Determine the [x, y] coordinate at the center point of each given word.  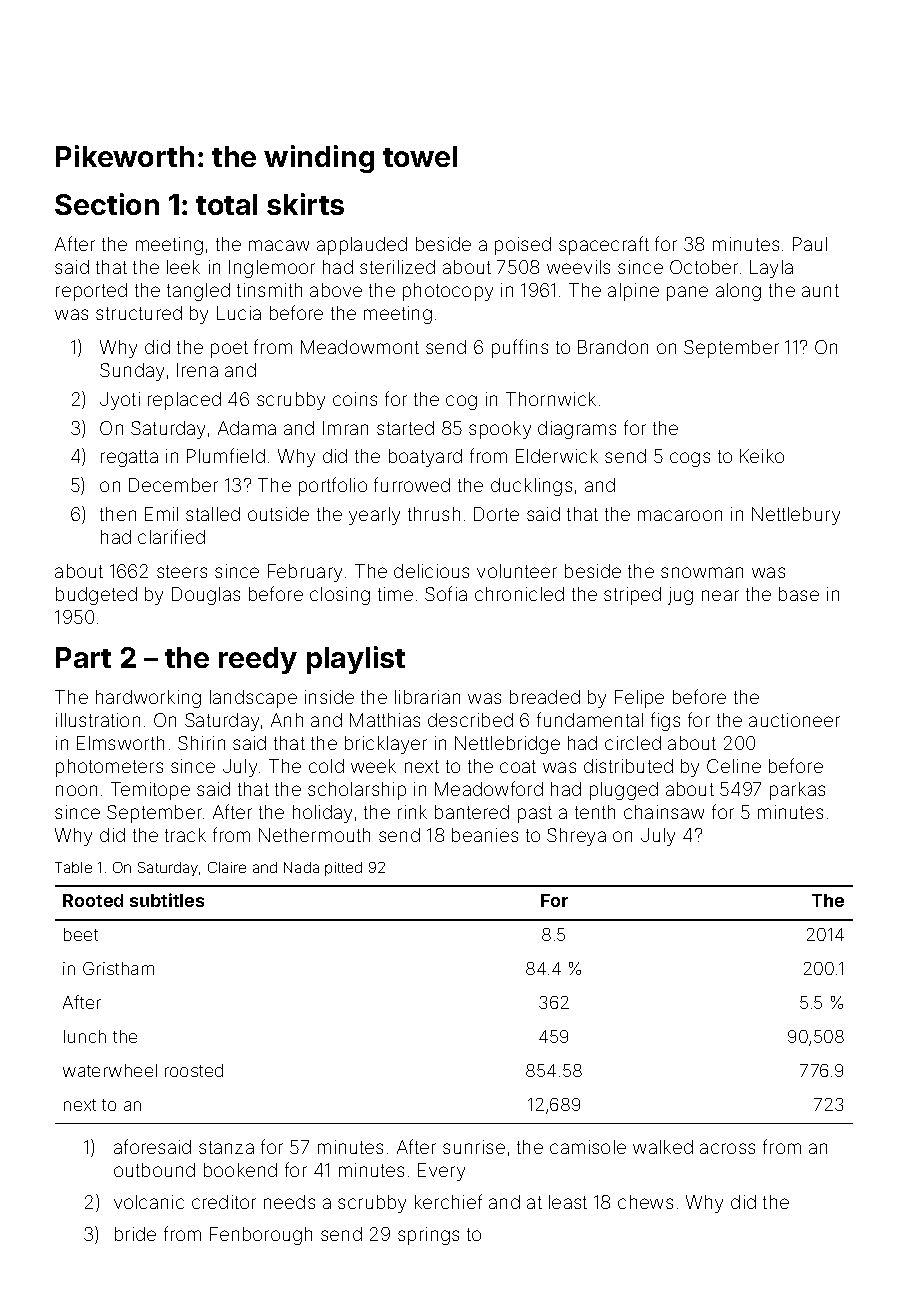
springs [428, 1236]
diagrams [577, 430]
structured [139, 313]
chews [645, 1202]
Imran [345, 428]
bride [135, 1234]
